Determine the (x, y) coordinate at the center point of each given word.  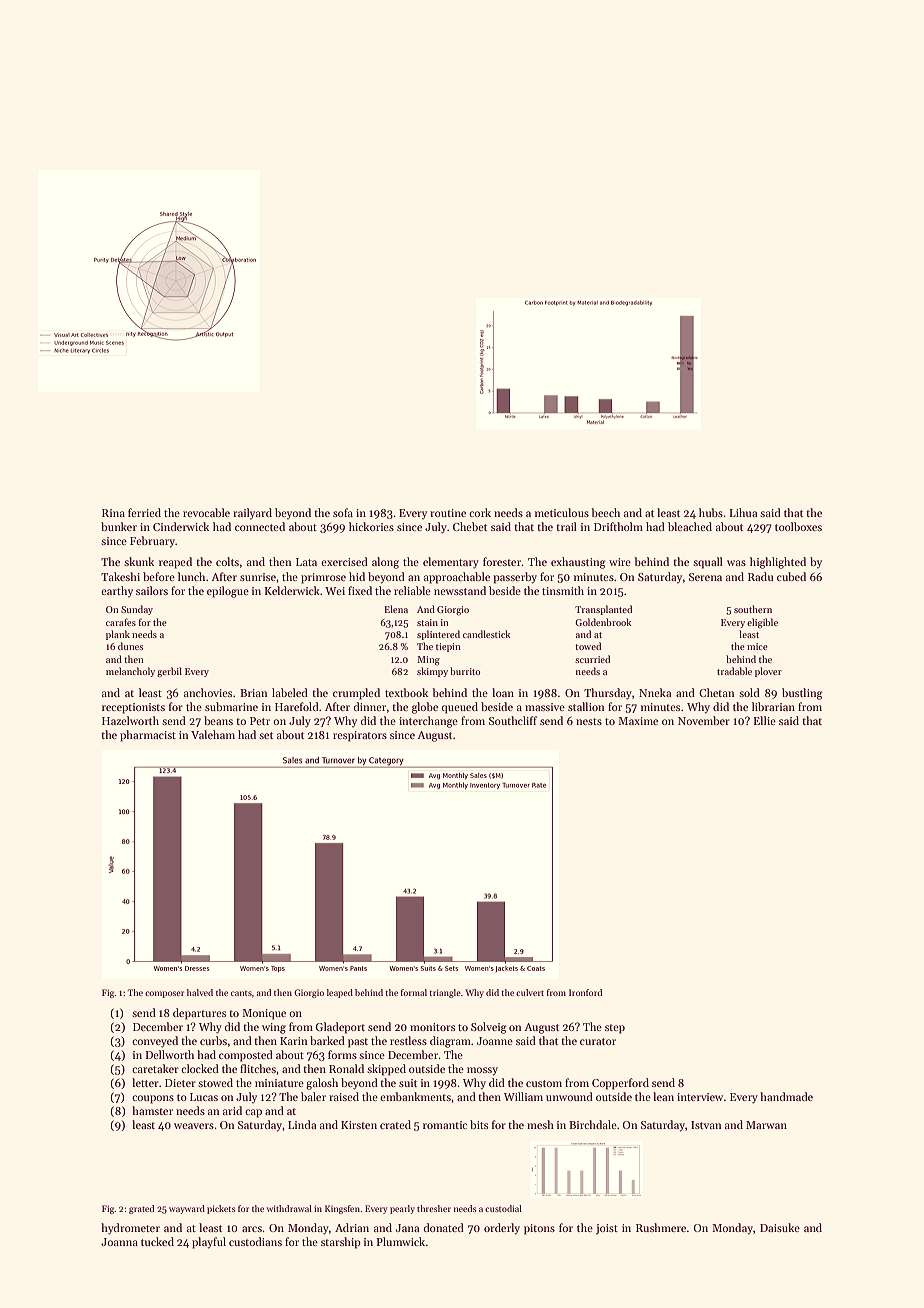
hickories (371, 526)
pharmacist (148, 736)
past (358, 1043)
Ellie (765, 720)
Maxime (638, 721)
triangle (445, 993)
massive (545, 707)
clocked (200, 1068)
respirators (360, 736)
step (615, 1029)
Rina (113, 513)
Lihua (743, 512)
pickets (221, 1209)
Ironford (585, 992)
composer (164, 994)
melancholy (130, 672)
